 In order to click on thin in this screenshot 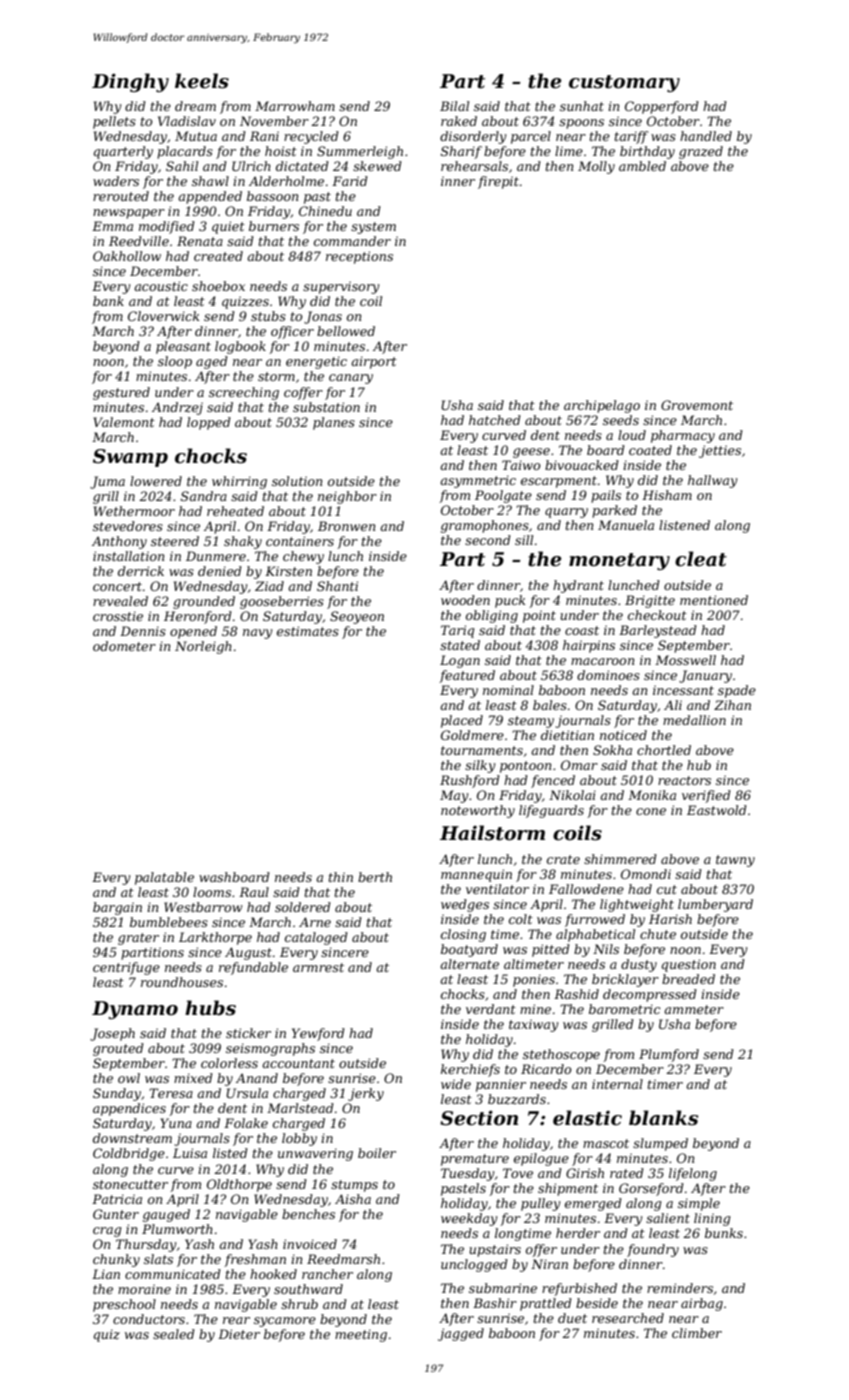, I will do `click(341, 877)`.
